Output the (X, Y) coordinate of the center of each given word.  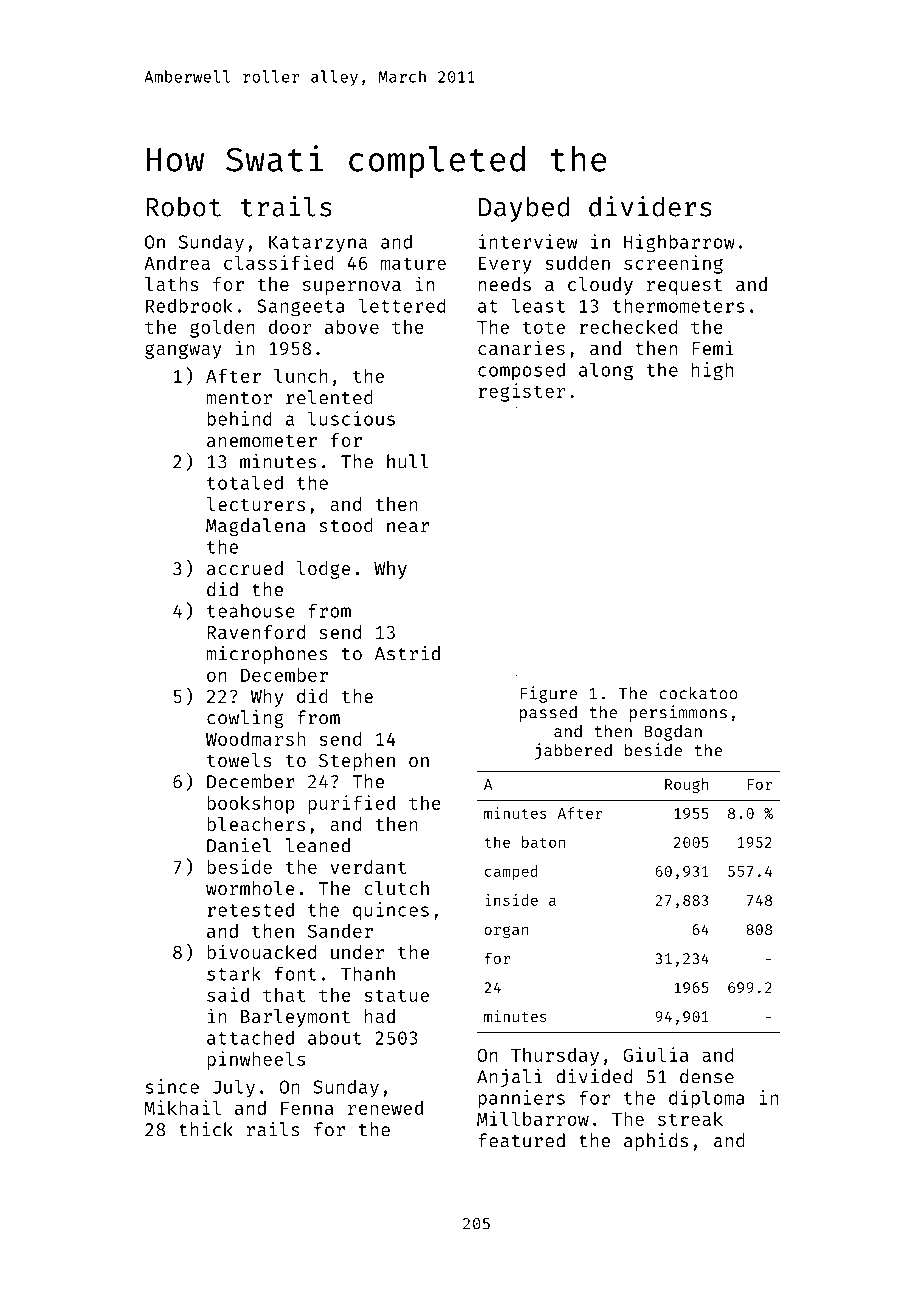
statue (396, 995)
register (521, 392)
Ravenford (256, 632)
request (684, 287)
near (408, 527)
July (234, 1088)
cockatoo (698, 693)
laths (172, 284)
